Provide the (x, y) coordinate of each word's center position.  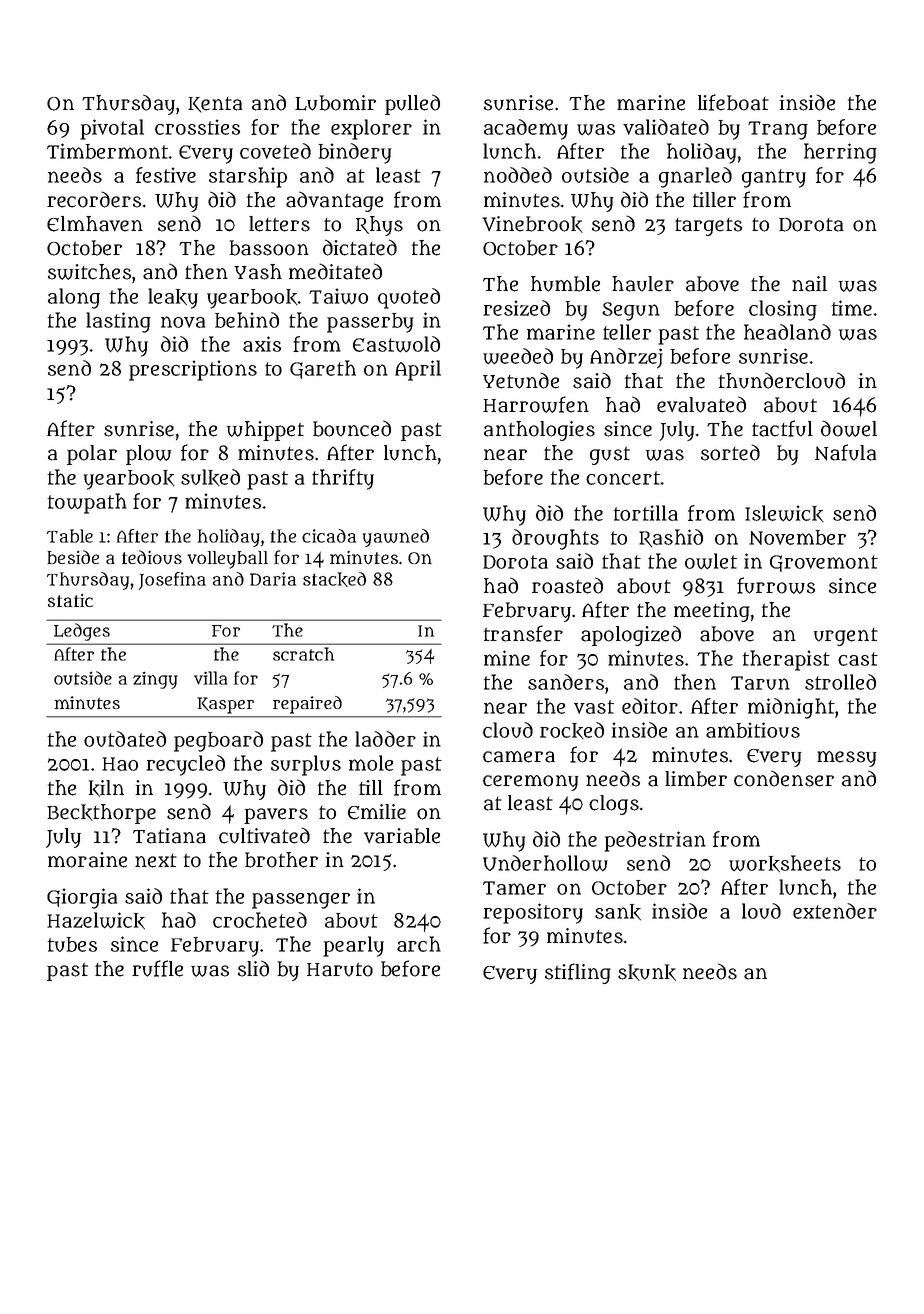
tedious (152, 557)
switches (89, 272)
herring (840, 153)
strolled (840, 682)
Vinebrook (532, 224)
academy (526, 129)
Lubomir (335, 103)
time (852, 308)
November (797, 537)
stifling (578, 973)
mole (371, 763)
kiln (106, 788)
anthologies (539, 431)
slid (253, 968)
